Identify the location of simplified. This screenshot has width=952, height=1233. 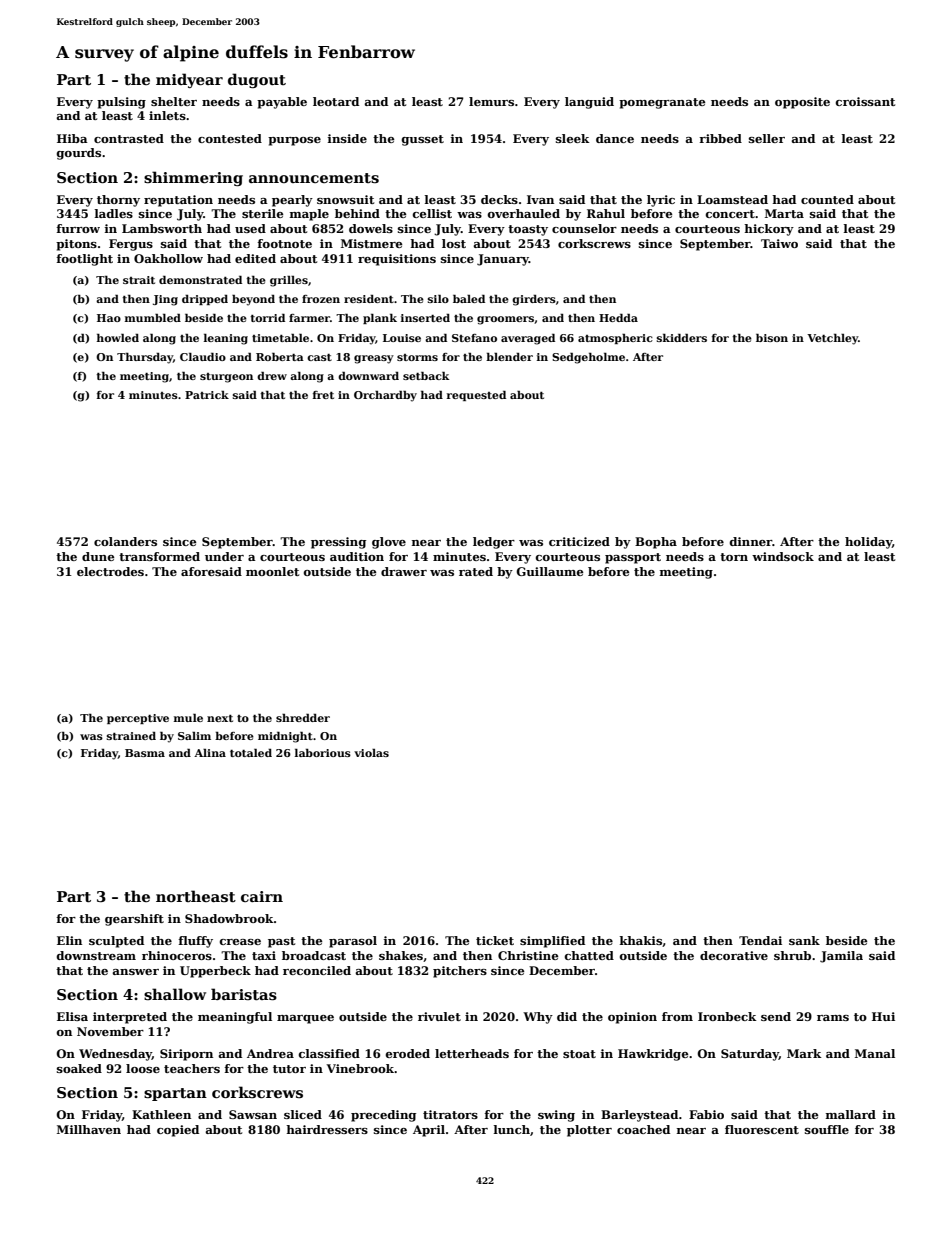
(552, 942).
